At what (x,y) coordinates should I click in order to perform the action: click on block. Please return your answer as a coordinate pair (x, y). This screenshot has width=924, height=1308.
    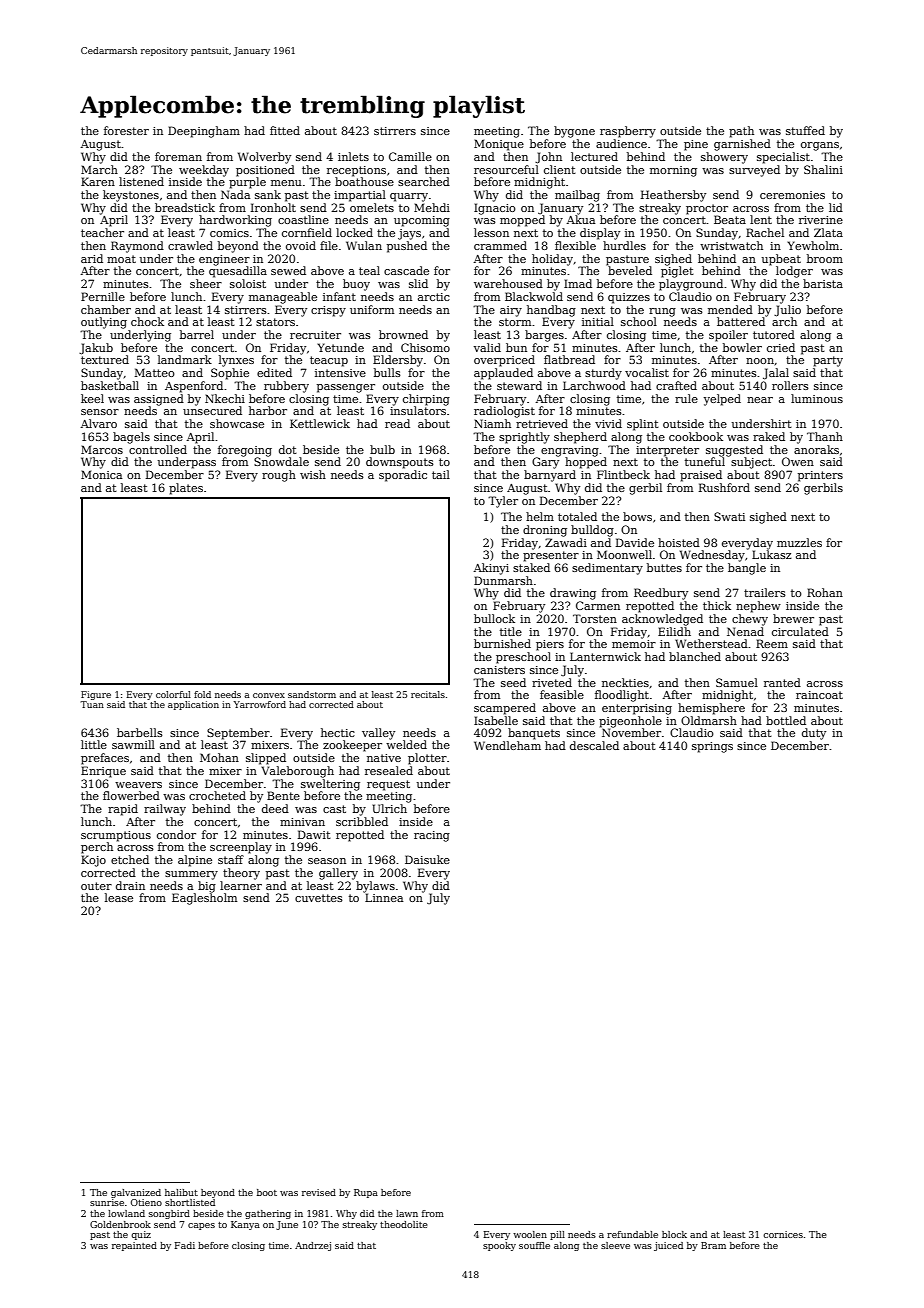
    Looking at the image, I should click on (674, 1234).
